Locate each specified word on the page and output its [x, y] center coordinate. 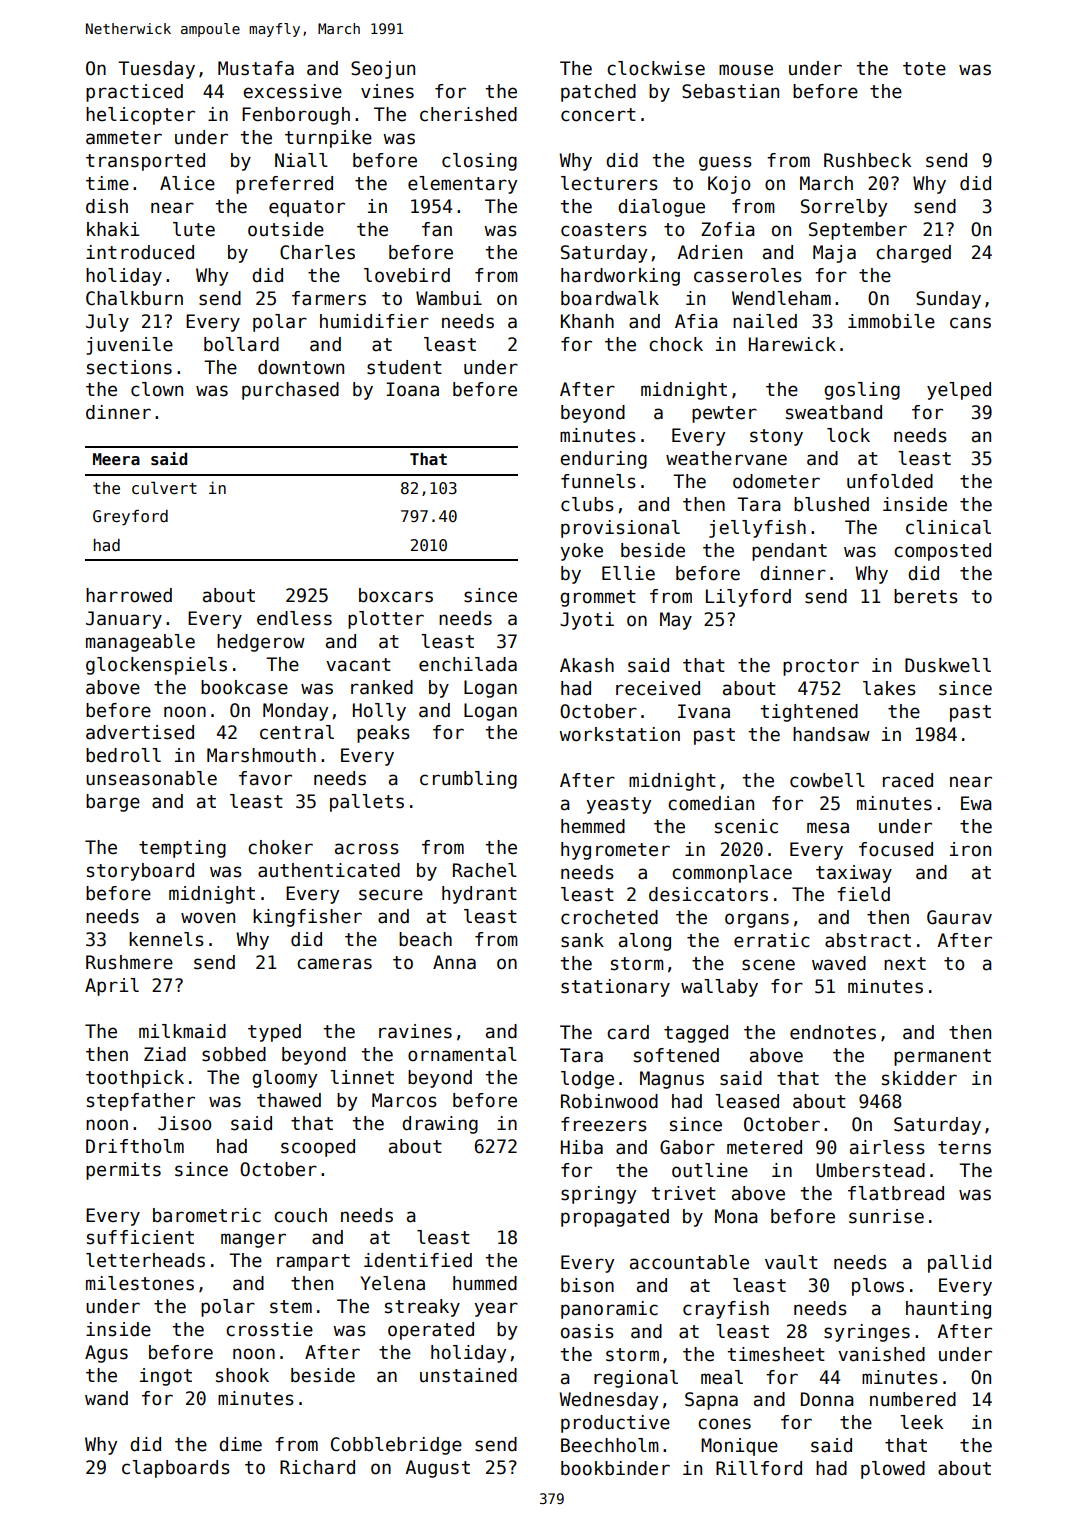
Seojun [383, 70]
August [437, 1469]
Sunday [948, 300]
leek [921, 1422]
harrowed [129, 595]
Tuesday [156, 70]
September [858, 231]
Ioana [412, 389]
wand [106, 1398]
